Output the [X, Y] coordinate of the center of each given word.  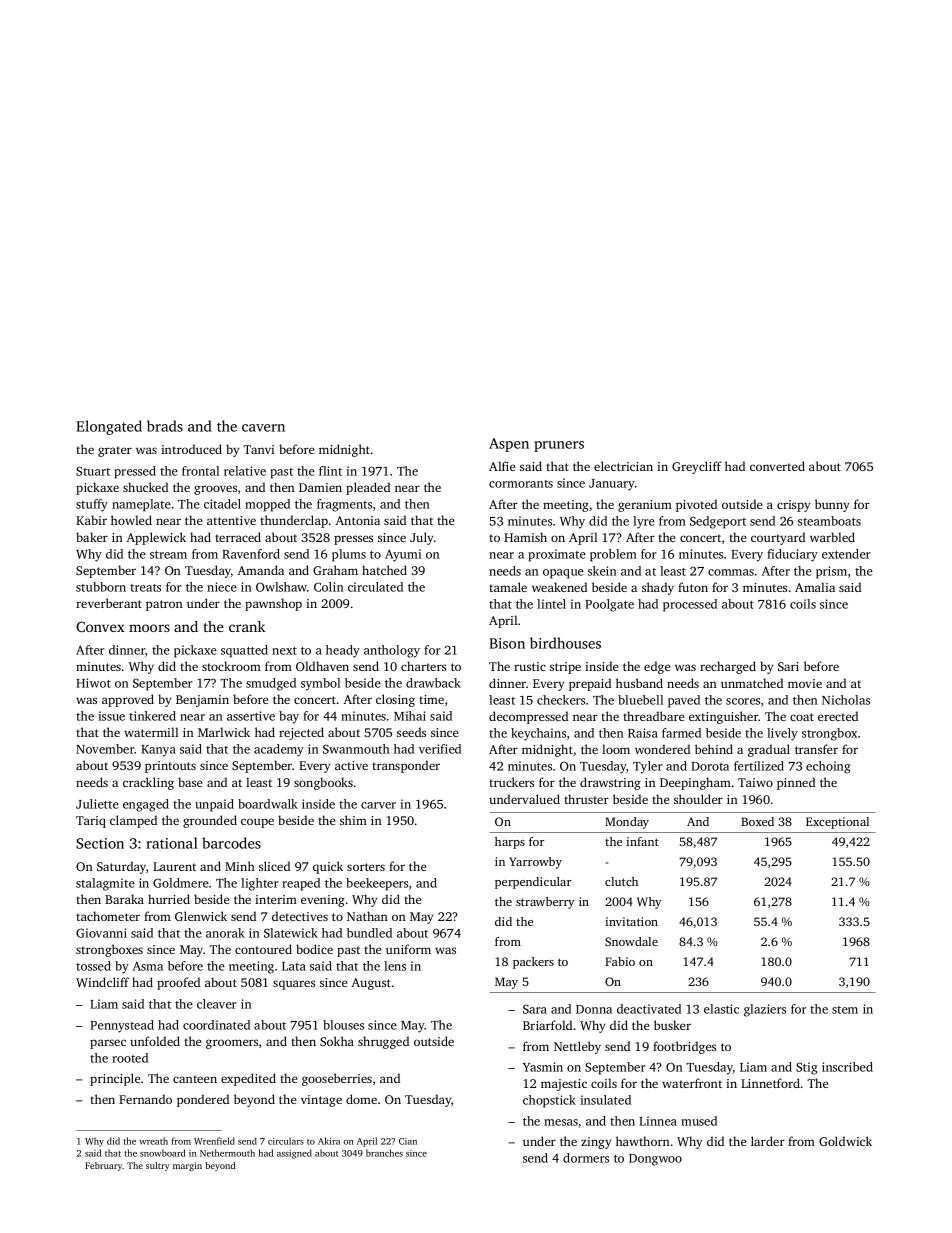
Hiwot [93, 683]
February [104, 1166]
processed [690, 605]
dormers [586, 1158]
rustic [530, 666]
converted [777, 466]
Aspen [509, 445]
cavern [263, 428]
